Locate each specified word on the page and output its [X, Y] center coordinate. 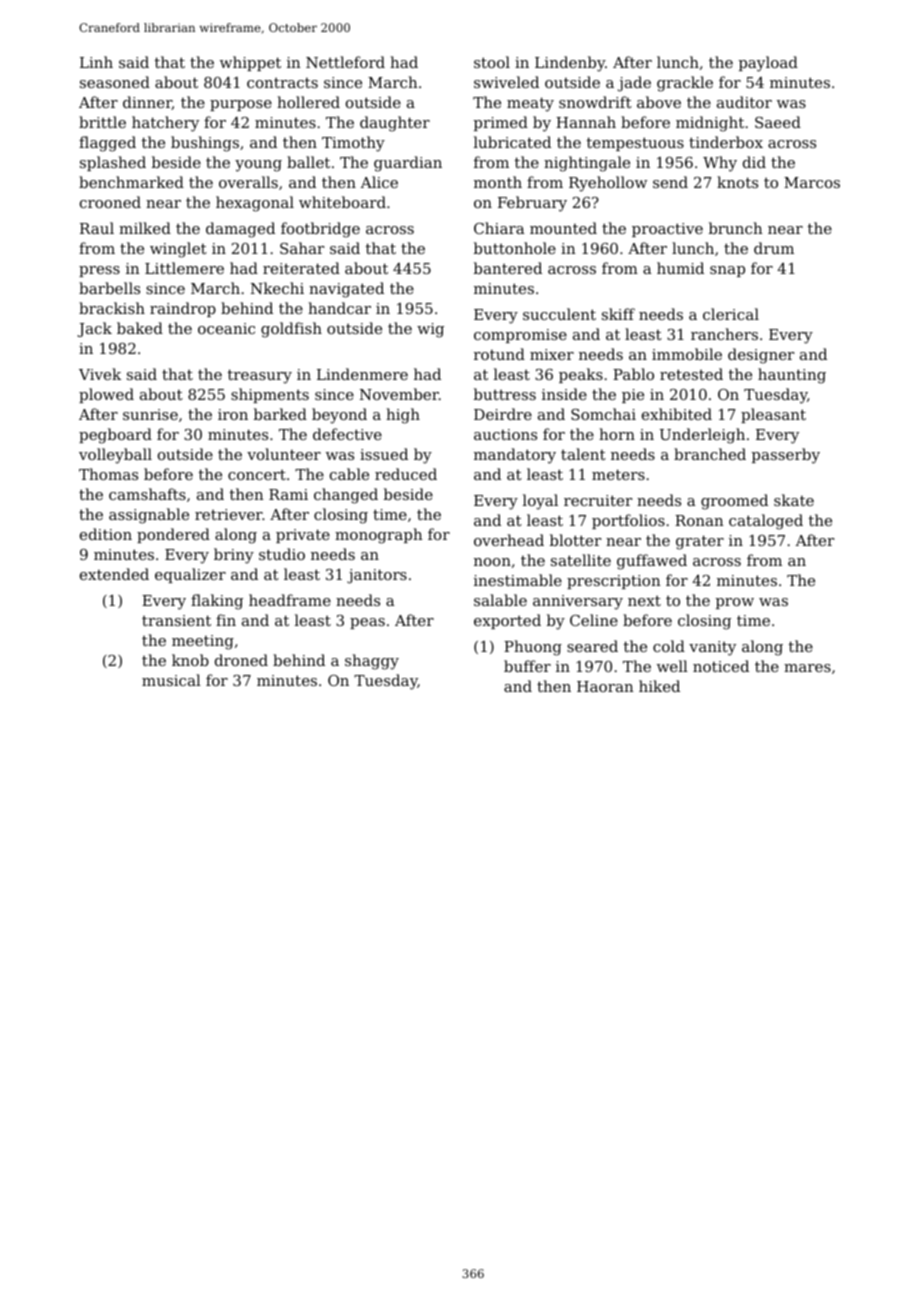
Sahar [302, 248]
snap [727, 271]
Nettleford [345, 62]
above [659, 102]
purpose [241, 105]
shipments [270, 395]
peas [367, 623]
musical [171, 680]
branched [710, 454]
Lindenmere [362, 374]
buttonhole [515, 248]
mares [807, 668]
